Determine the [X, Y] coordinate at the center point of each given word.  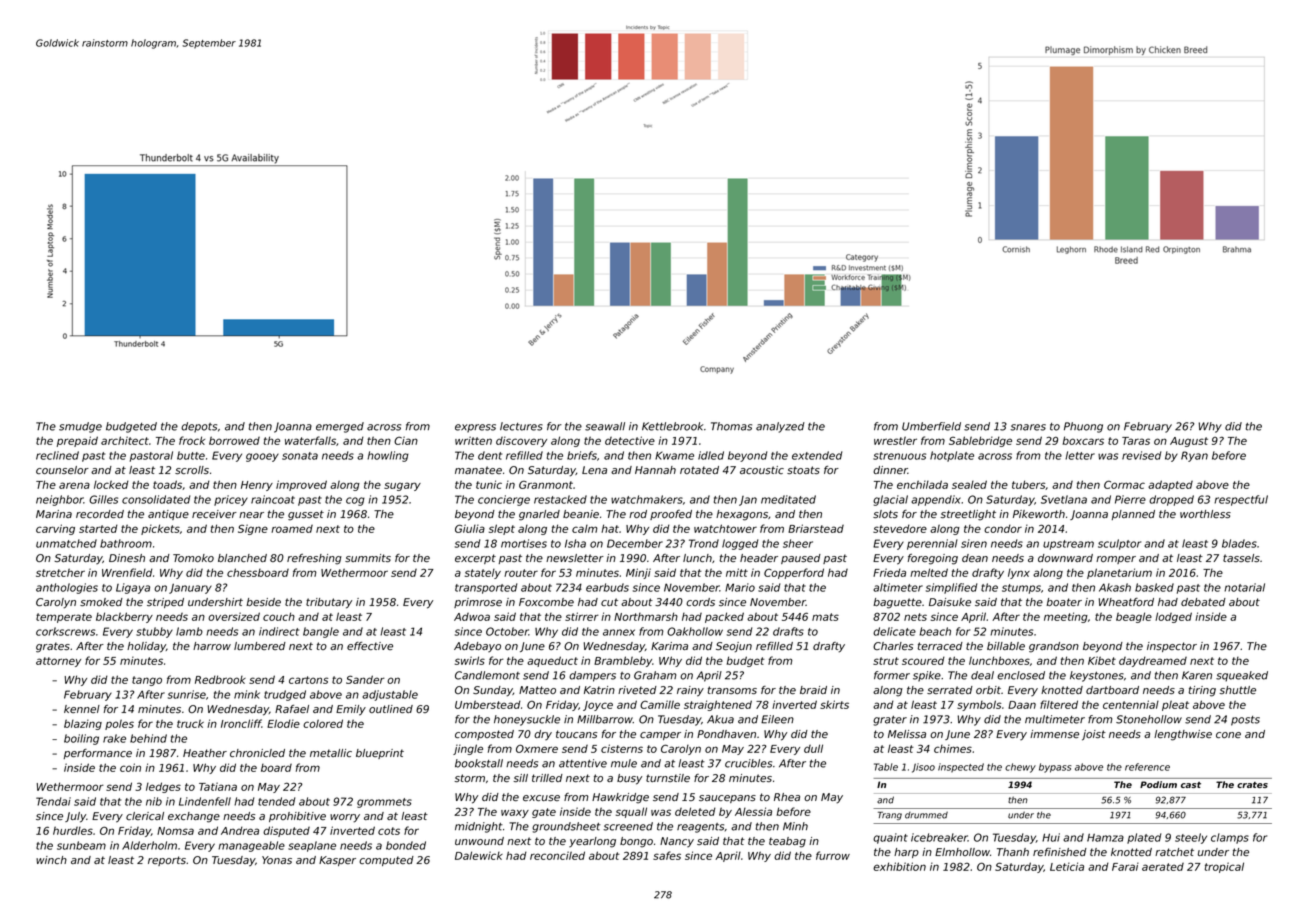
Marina [54, 514]
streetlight [968, 515]
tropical [1224, 867]
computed [386, 861]
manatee [478, 470]
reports [167, 861]
